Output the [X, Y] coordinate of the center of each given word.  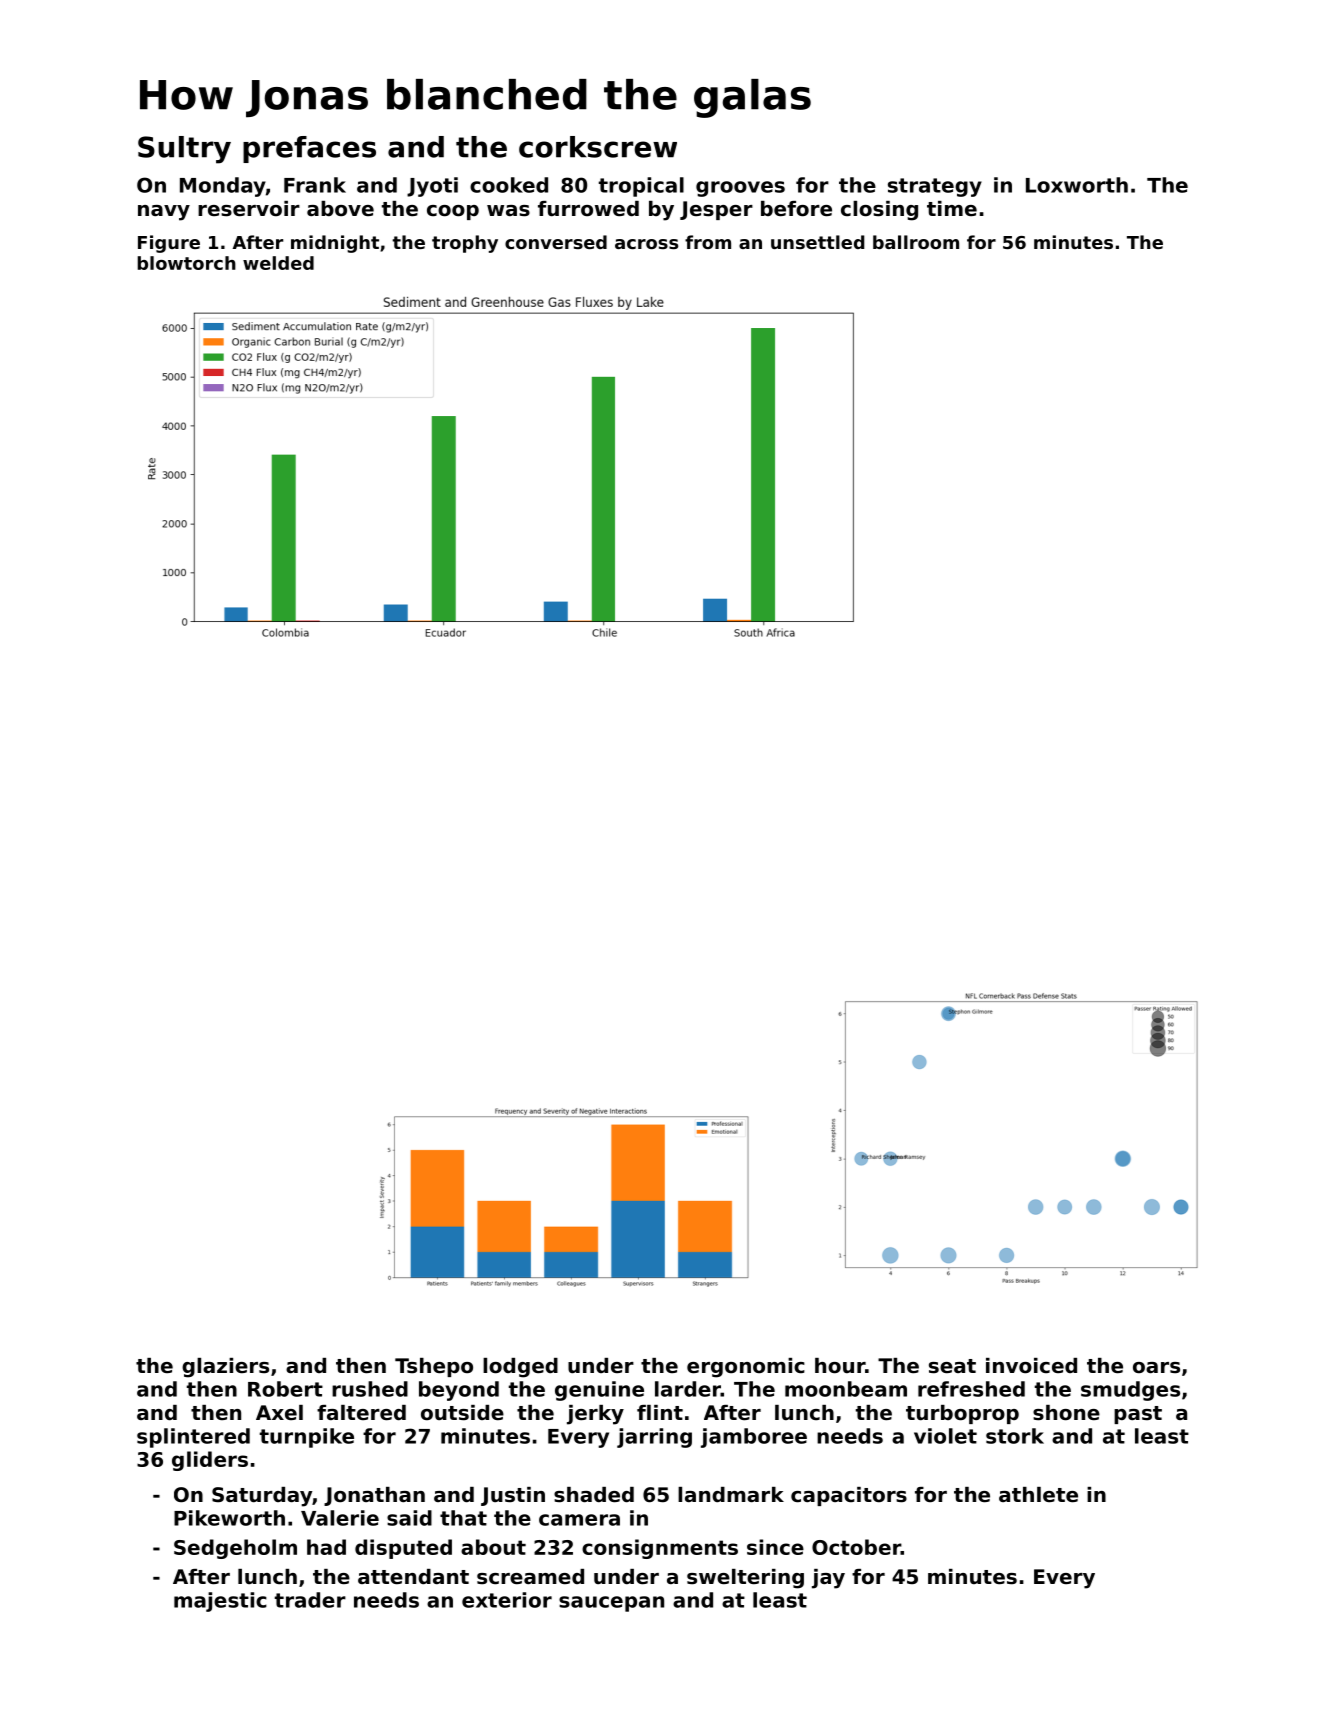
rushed [370, 1389]
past [1138, 1415]
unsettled [818, 242]
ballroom [916, 242]
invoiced [1031, 1366]
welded [278, 263]
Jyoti [432, 187]
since [775, 1547]
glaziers [225, 1368]
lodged [520, 1368]
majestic [220, 1602]
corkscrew [598, 147]
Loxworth [1077, 185]
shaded [594, 1495]
